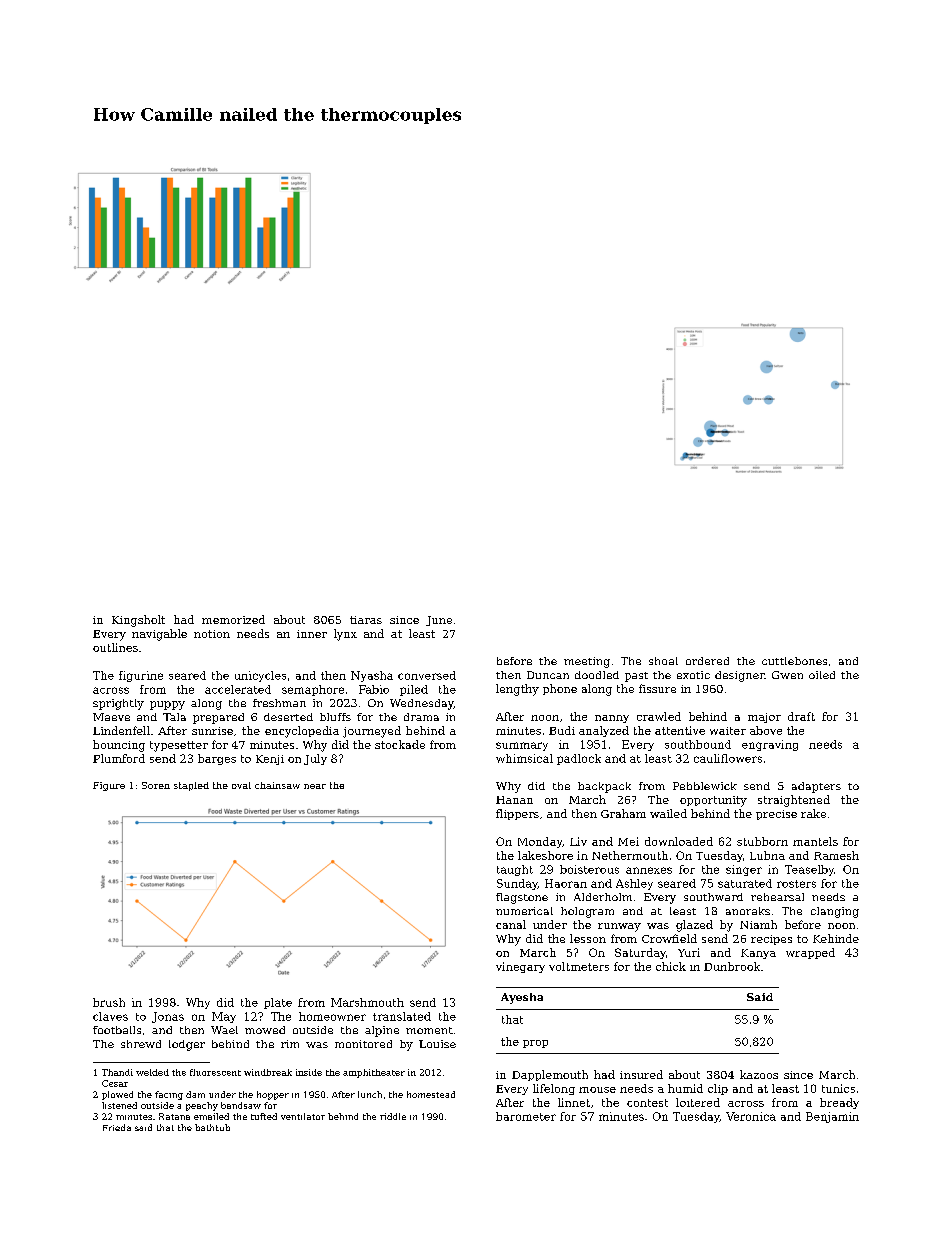  Describe the element at coordinates (270, 760) in the screenshot. I see `Kenji` at that location.
